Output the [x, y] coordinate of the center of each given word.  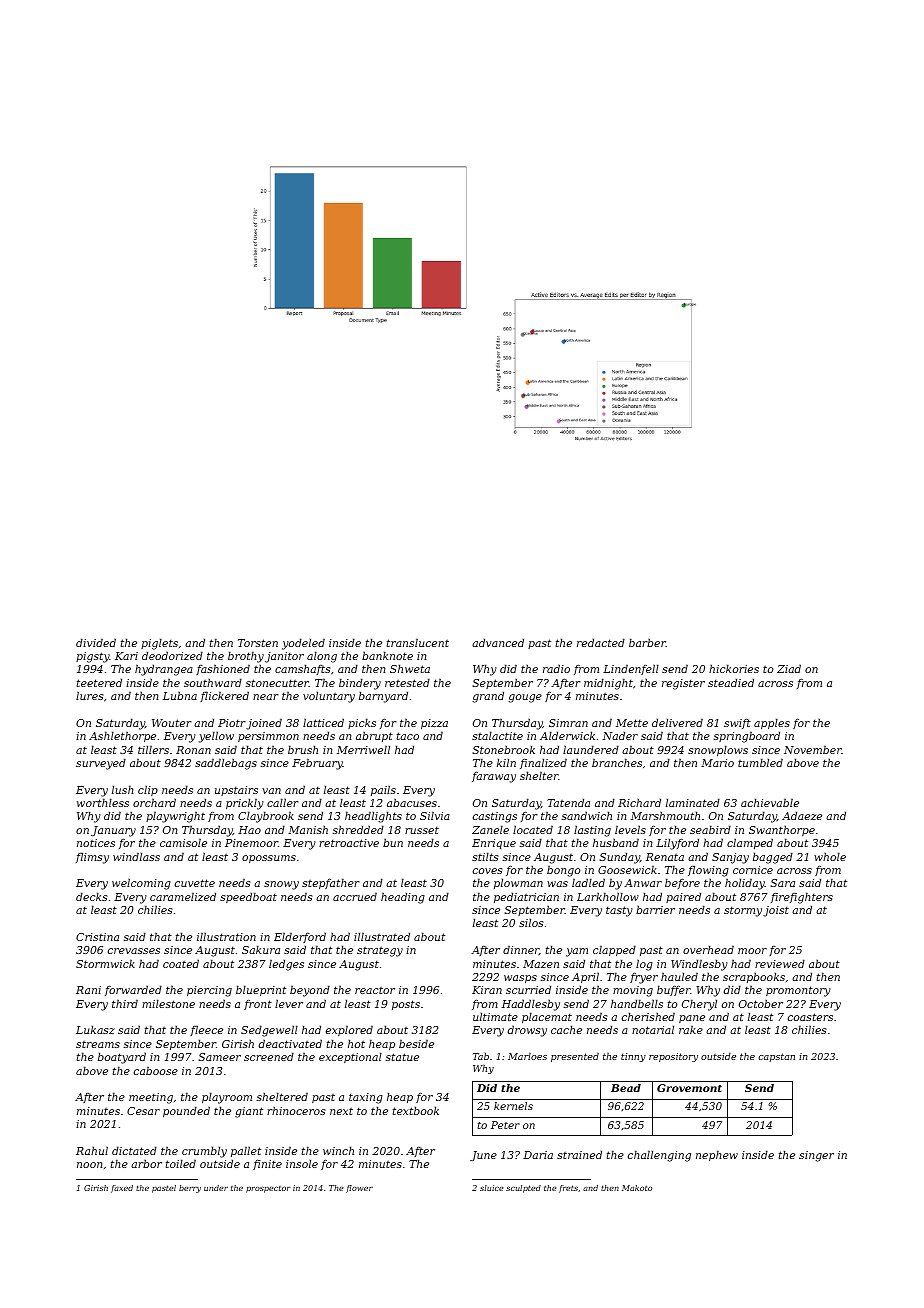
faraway [494, 777]
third [125, 1003]
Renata [665, 857]
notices [96, 843]
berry [190, 1189]
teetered [99, 682]
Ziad [789, 668]
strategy [380, 952]
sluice [492, 1188]
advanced [498, 642]
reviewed [780, 963]
